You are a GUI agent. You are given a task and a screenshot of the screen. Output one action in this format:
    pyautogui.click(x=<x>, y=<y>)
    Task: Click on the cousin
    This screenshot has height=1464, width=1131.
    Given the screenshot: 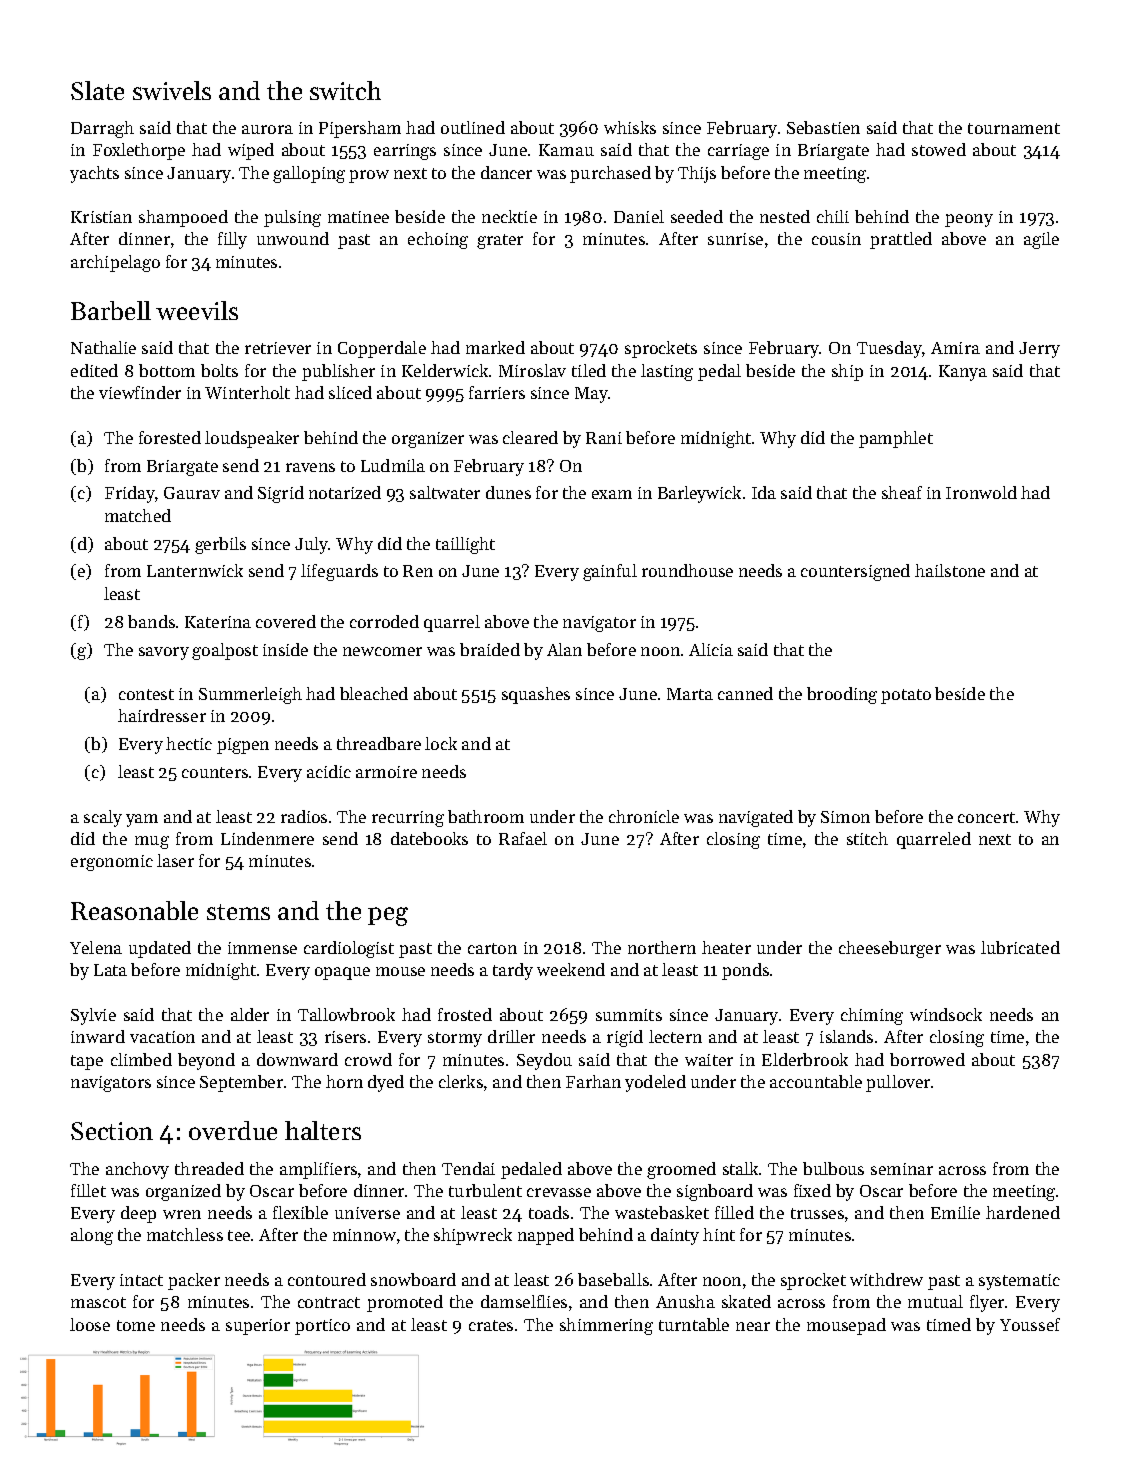 What is the action you would take?
    pyautogui.click(x=836, y=239)
